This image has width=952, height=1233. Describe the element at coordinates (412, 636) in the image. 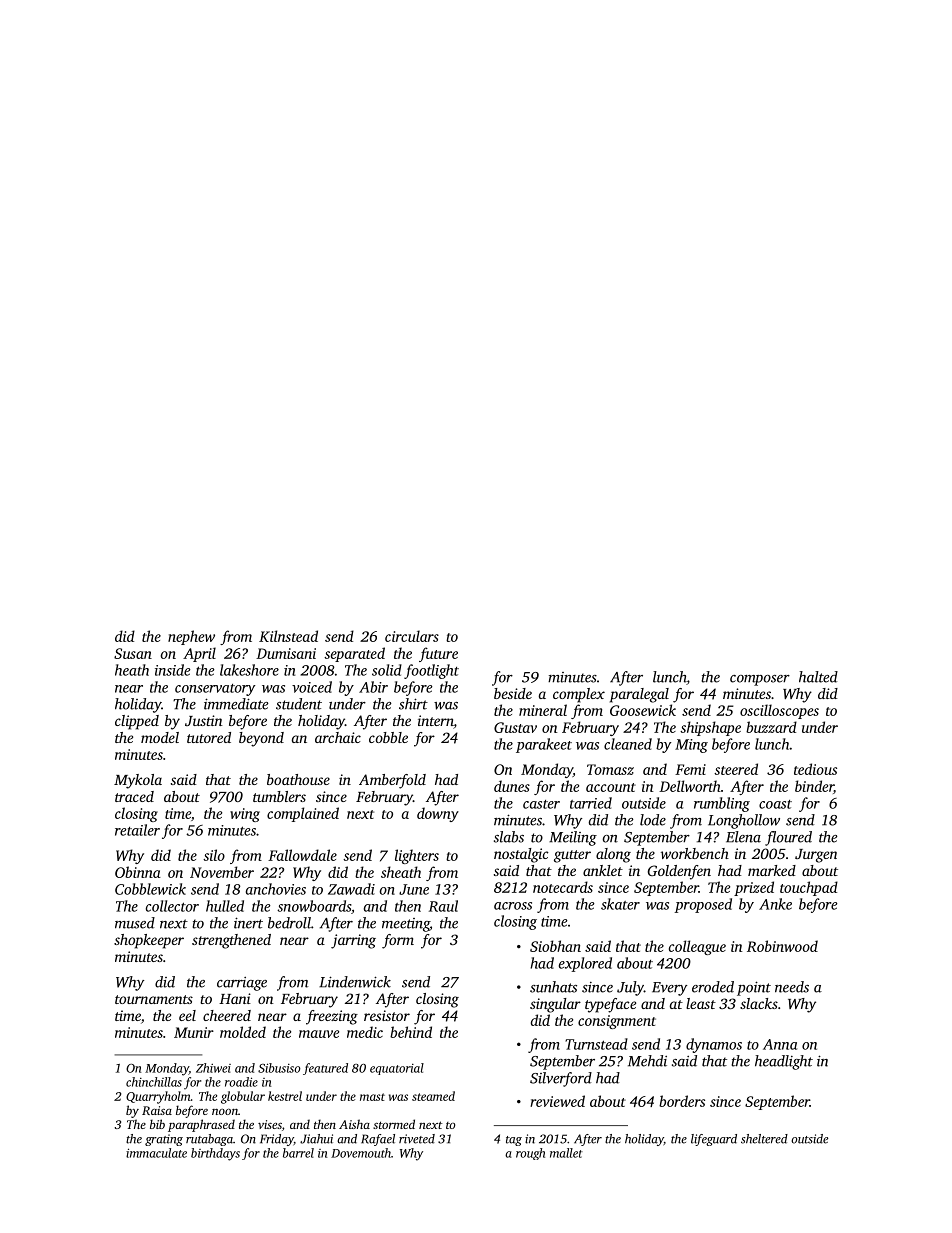

I see `circulars` at that location.
